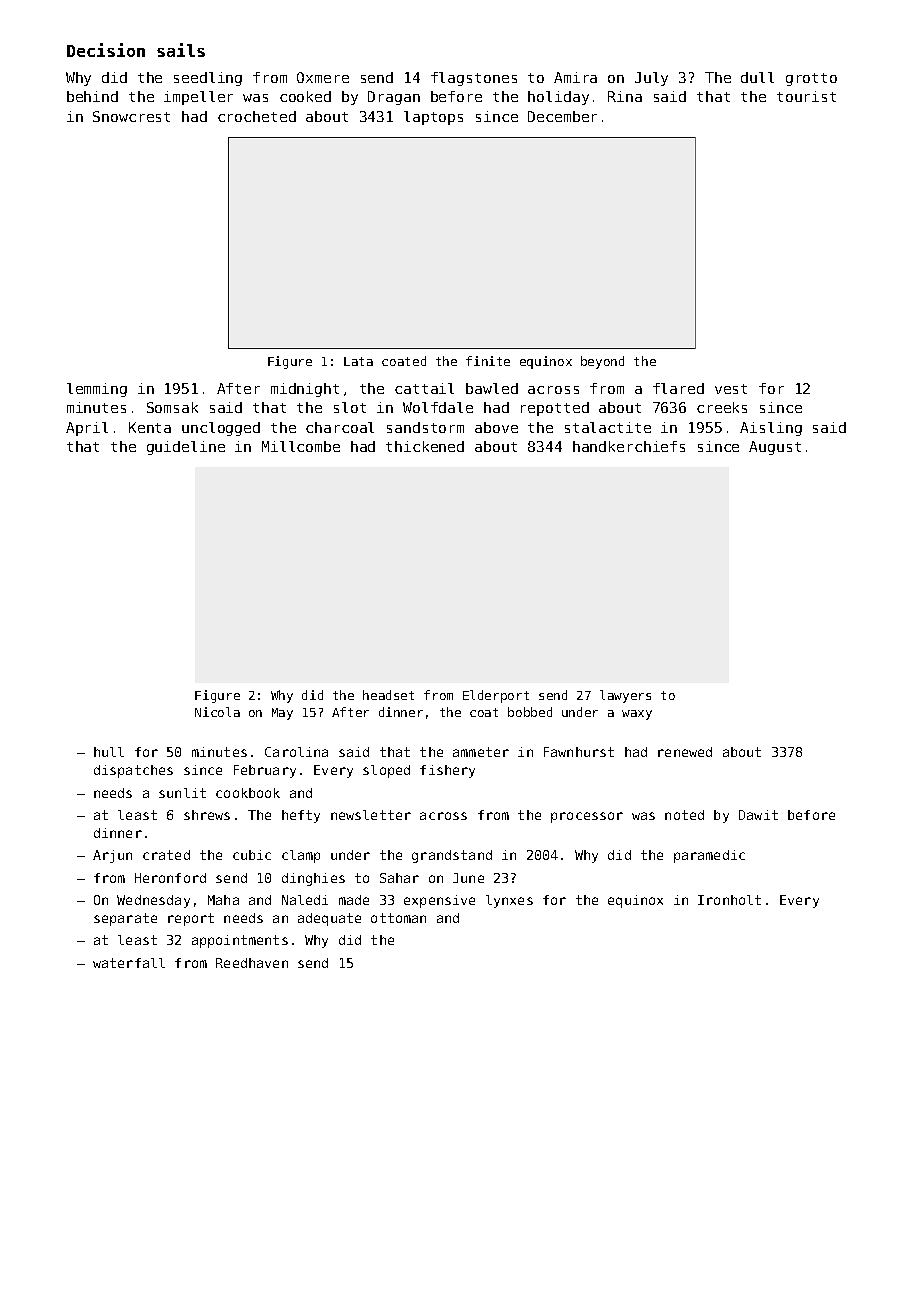  What do you see at coordinates (358, 361) in the screenshot?
I see `Lata` at bounding box center [358, 361].
